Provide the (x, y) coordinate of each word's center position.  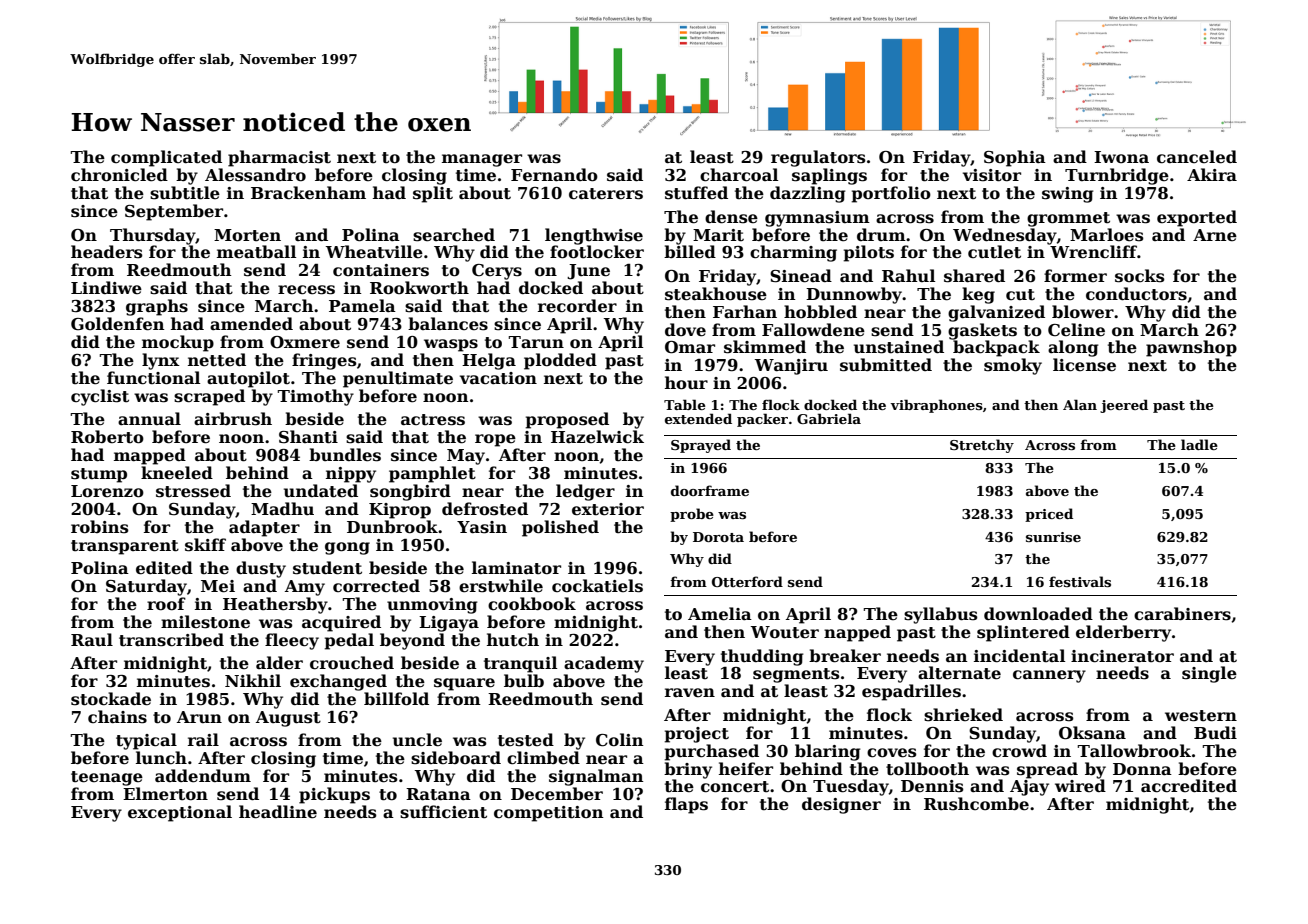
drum (881, 234)
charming (793, 253)
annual (149, 418)
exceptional (180, 813)
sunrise (1053, 537)
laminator (516, 568)
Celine (1076, 330)
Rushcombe (976, 804)
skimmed (765, 347)
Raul (92, 639)
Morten (247, 235)
